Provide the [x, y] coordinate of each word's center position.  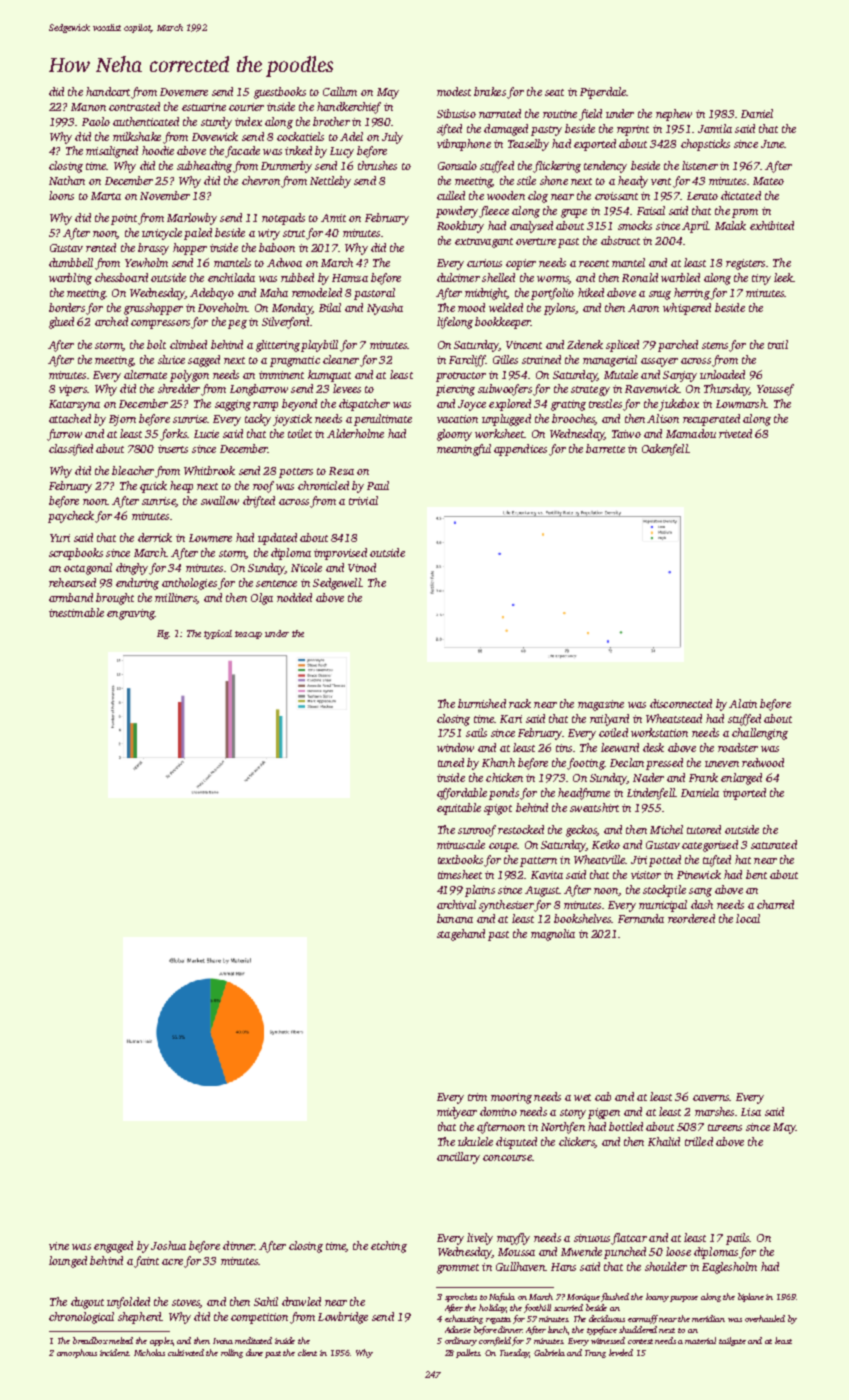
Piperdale [603, 93]
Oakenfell [665, 450]
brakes [490, 91]
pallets [468, 1353]
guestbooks [280, 93]
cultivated [186, 1352]
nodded [294, 597]
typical [218, 634]
